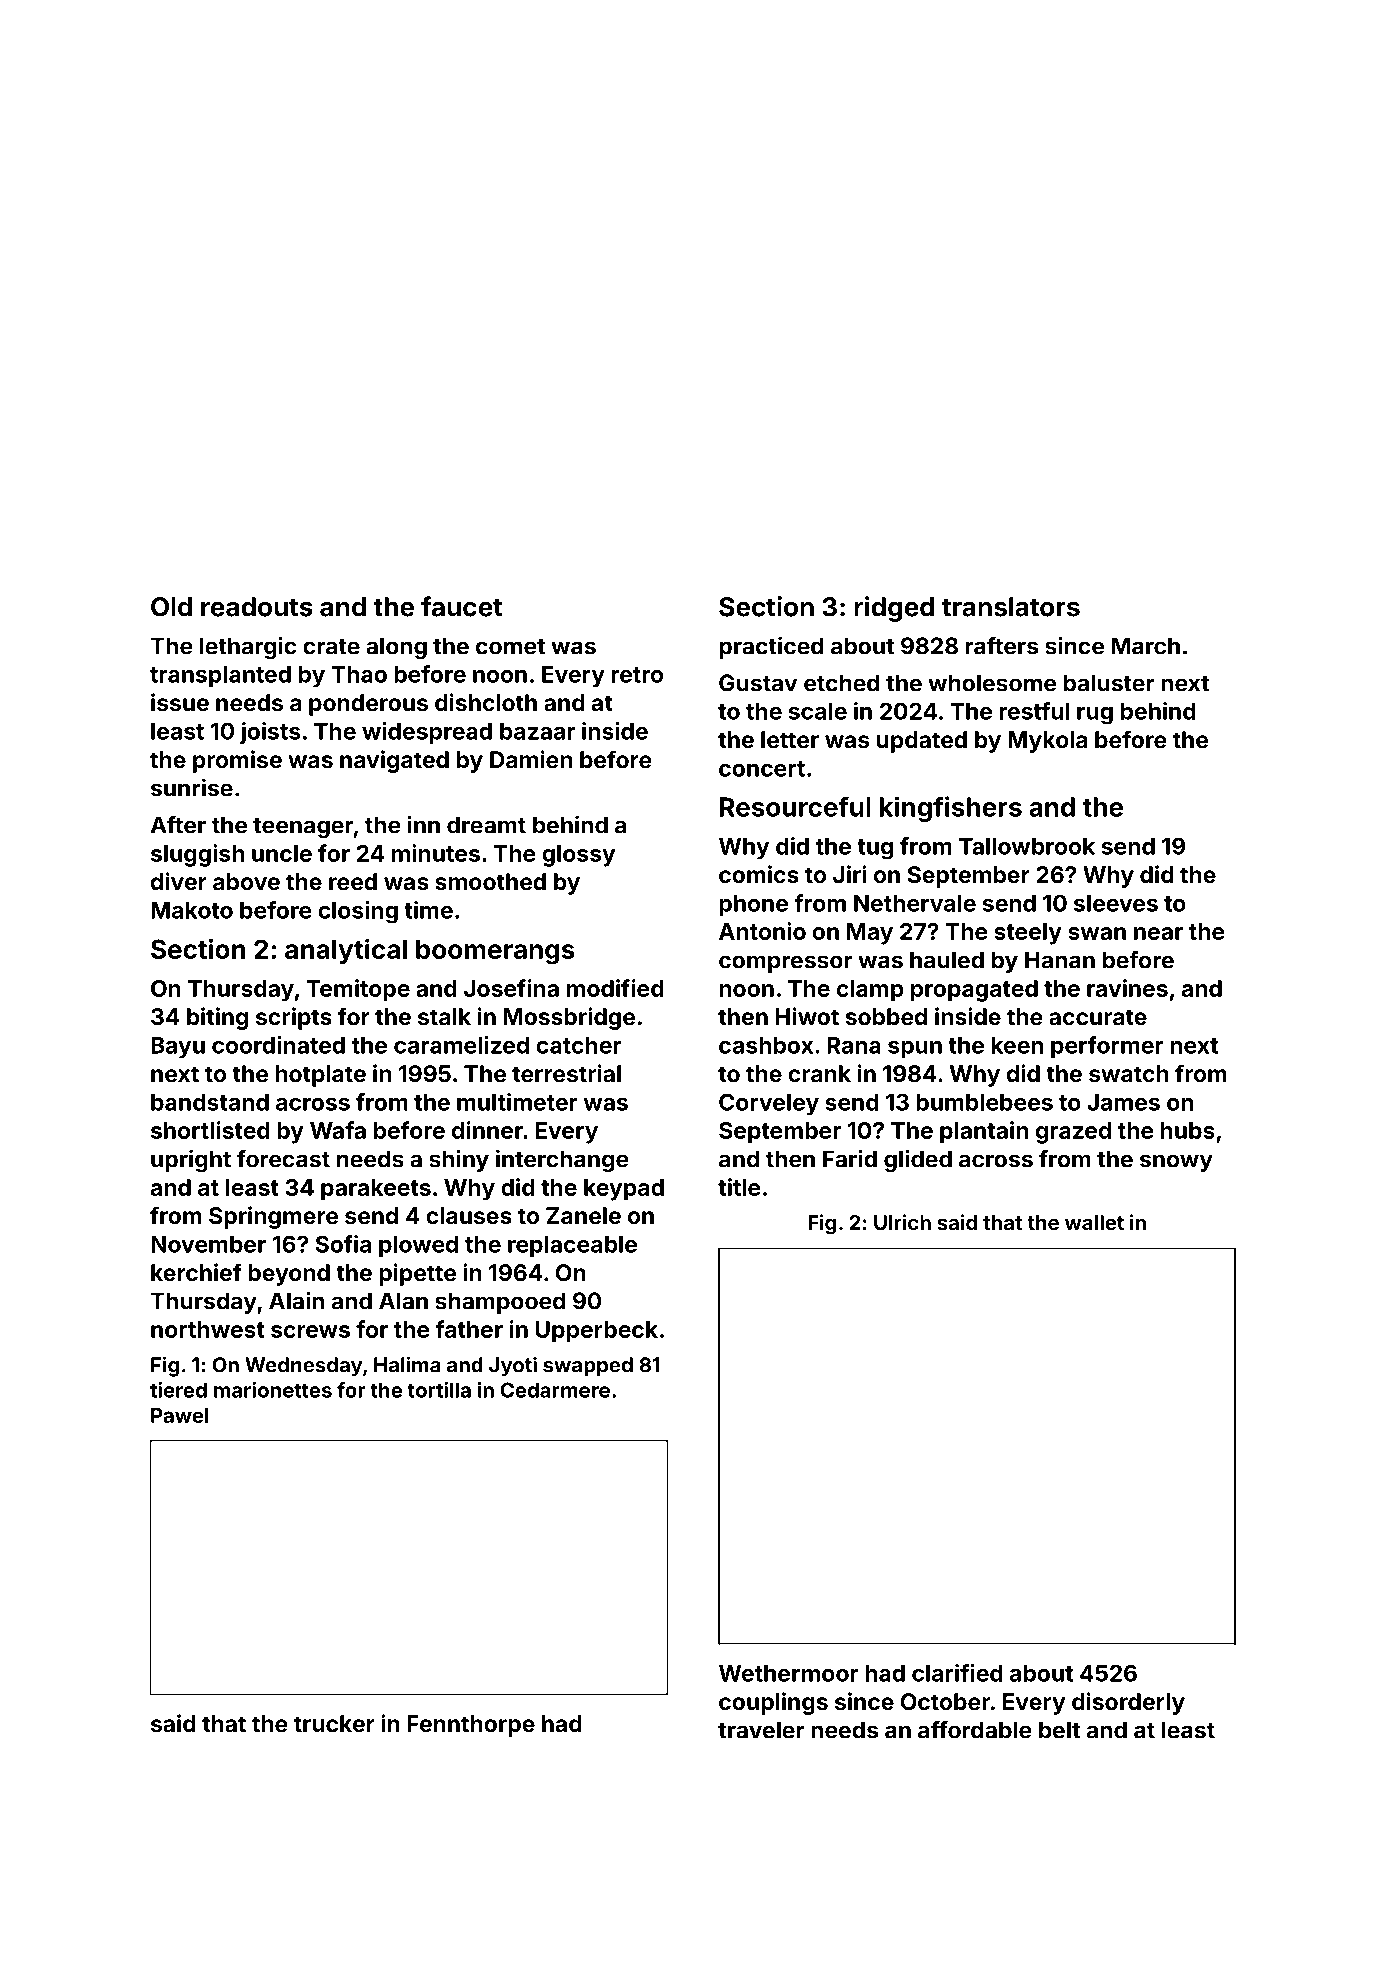 The width and height of the screenshot is (1386, 1969). What do you see at coordinates (334, 1723) in the screenshot?
I see `trucker` at bounding box center [334, 1723].
